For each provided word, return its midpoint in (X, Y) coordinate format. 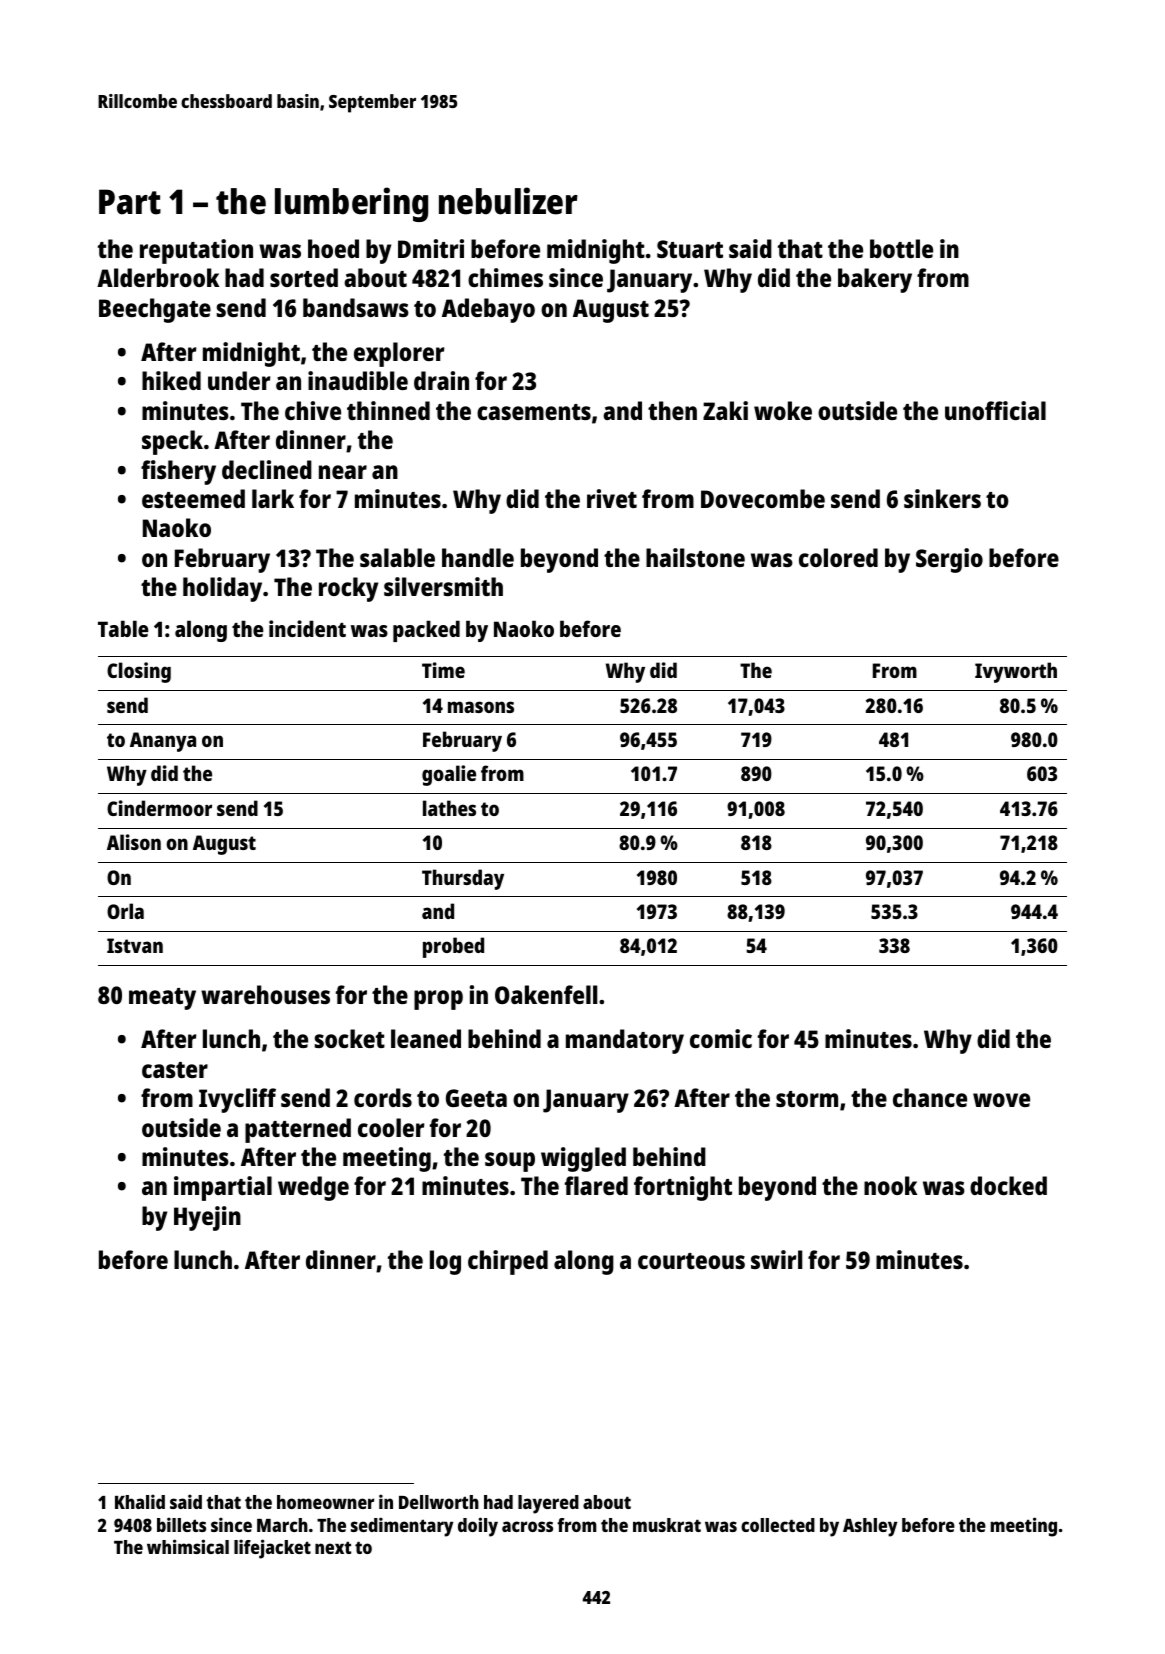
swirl (776, 1259)
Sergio (949, 560)
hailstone (695, 557)
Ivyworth (1016, 672)
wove (1001, 1100)
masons (481, 707)
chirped (508, 1262)
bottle (901, 248)
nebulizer (508, 201)
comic (721, 1038)
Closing (139, 672)
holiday (222, 589)
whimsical (188, 1546)
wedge (313, 1188)
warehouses (265, 994)
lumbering (351, 204)
